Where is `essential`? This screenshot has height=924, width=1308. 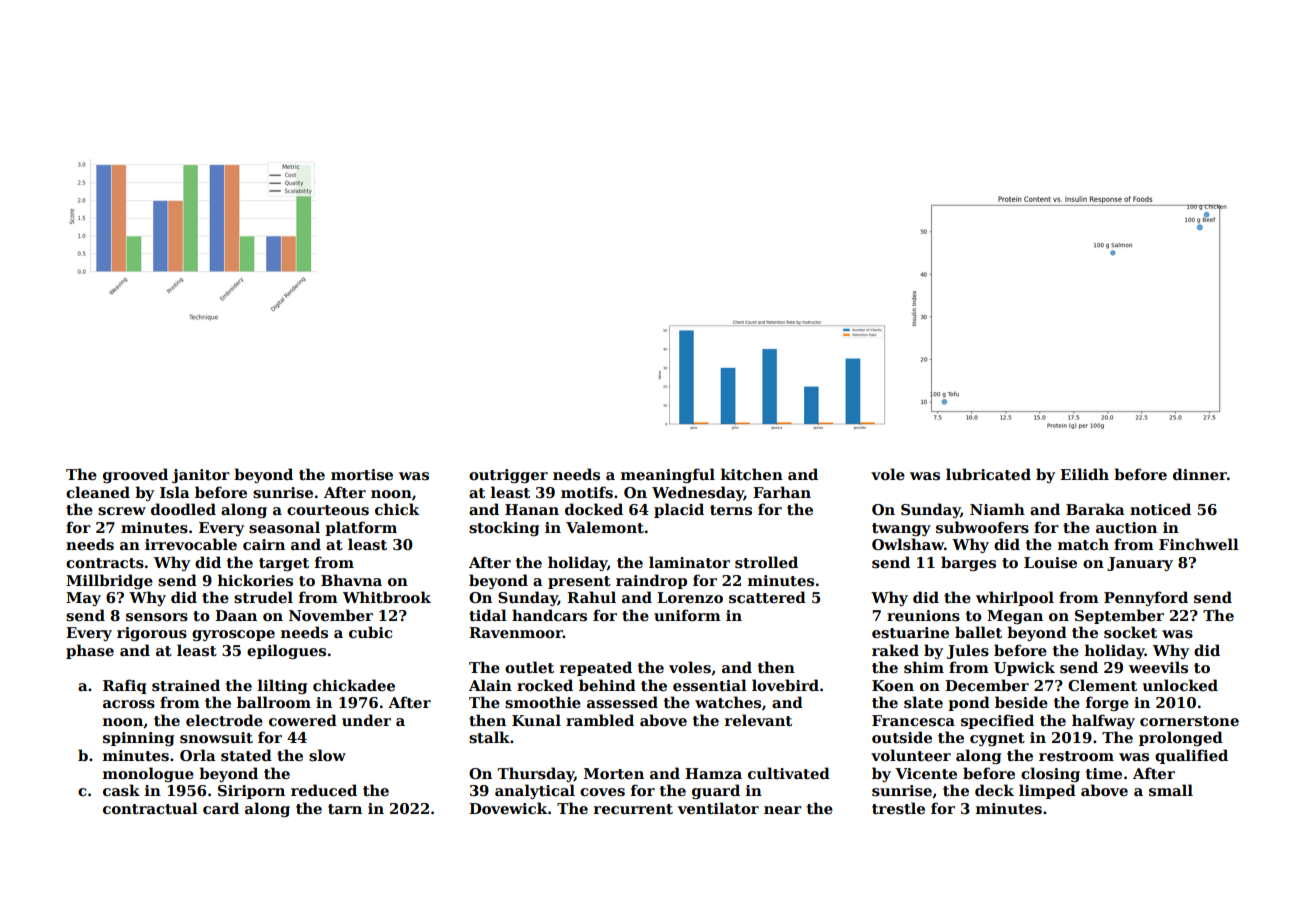
essential is located at coordinates (710, 685).
